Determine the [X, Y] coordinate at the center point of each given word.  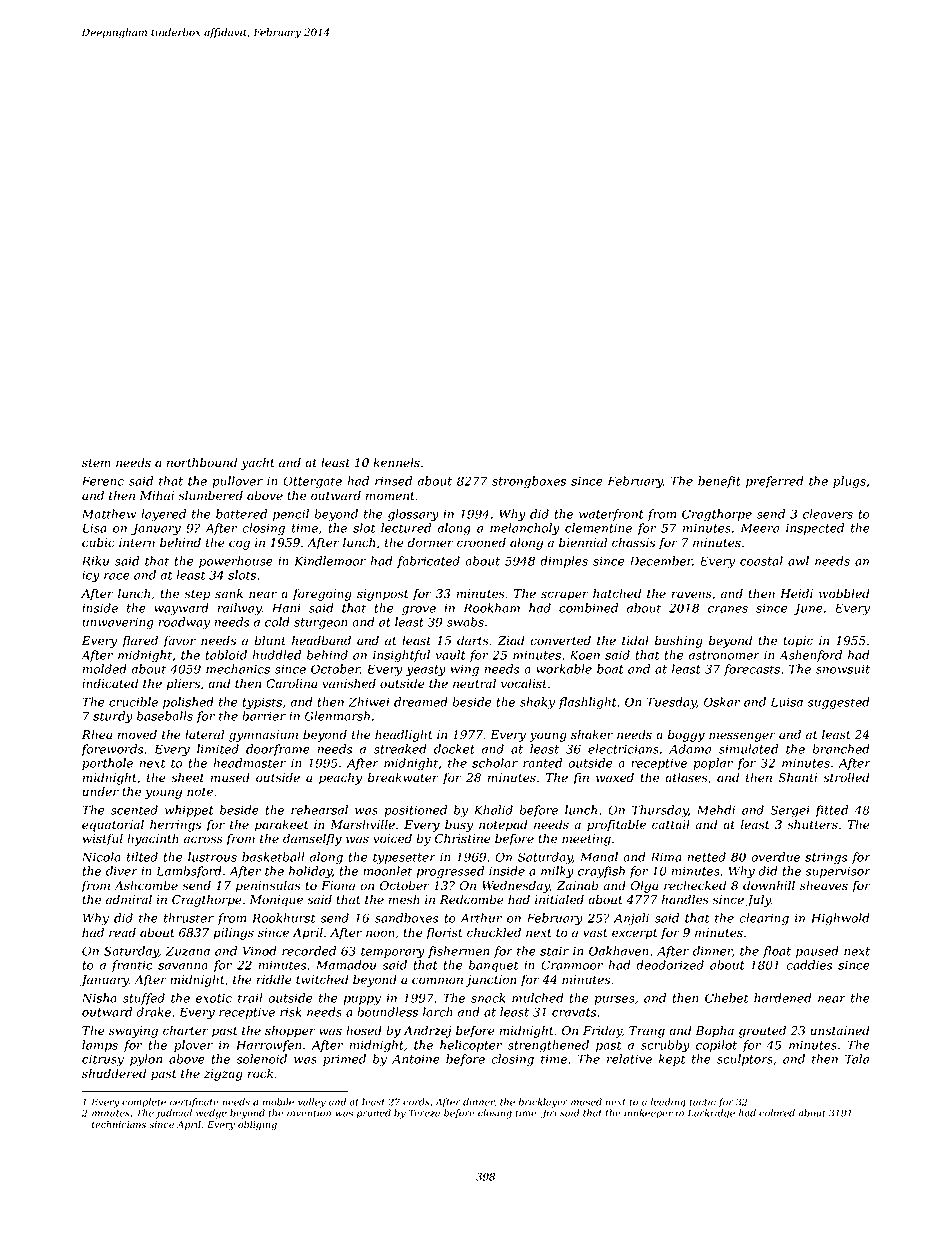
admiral [129, 899]
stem [96, 463]
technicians [119, 1124]
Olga [644, 886]
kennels [396, 462]
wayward [181, 609]
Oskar [722, 702]
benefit [719, 482]
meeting [586, 840]
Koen [585, 655]
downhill [769, 885]
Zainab [577, 885]
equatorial [113, 825]
